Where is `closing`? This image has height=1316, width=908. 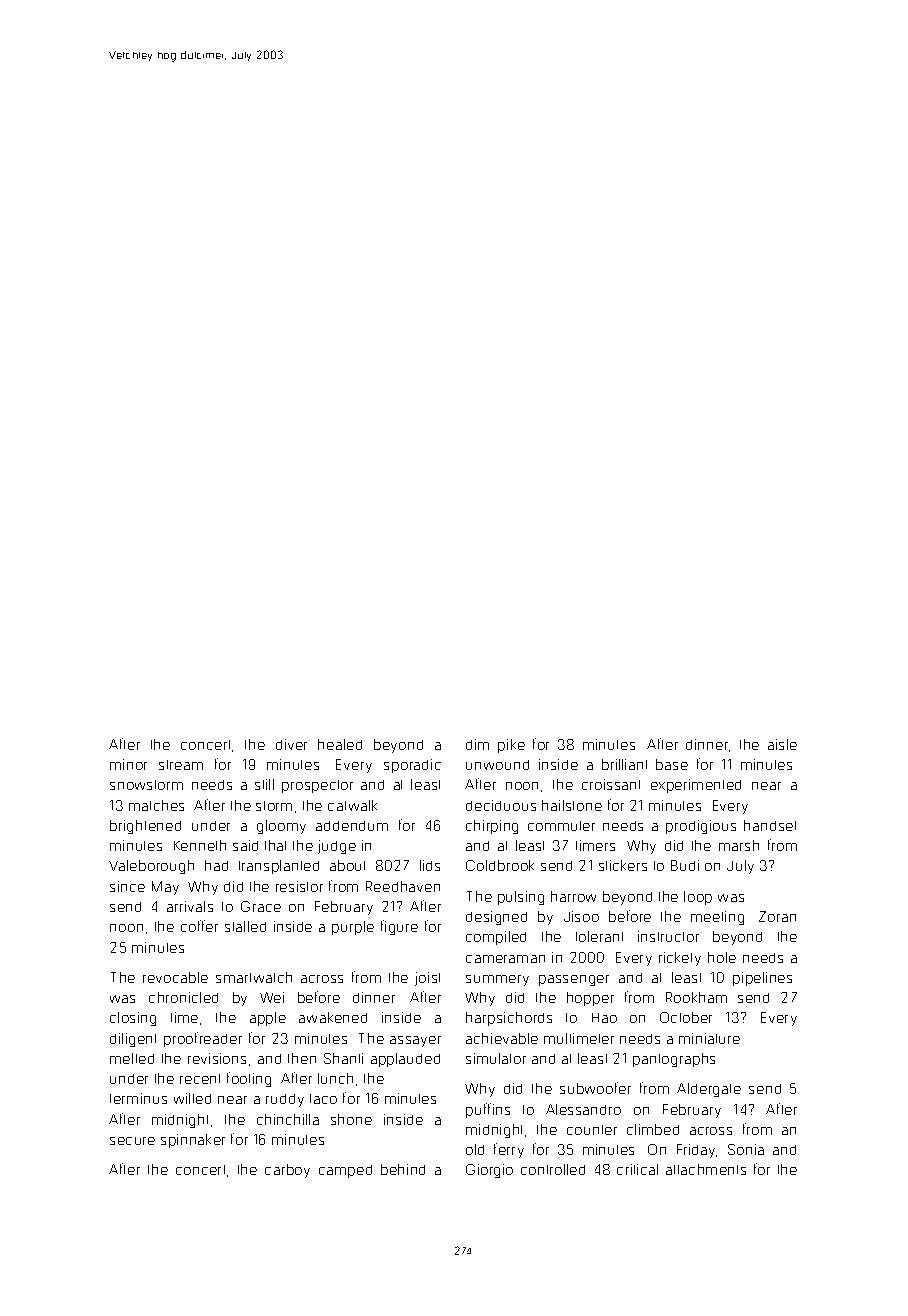
closing is located at coordinates (133, 1019).
